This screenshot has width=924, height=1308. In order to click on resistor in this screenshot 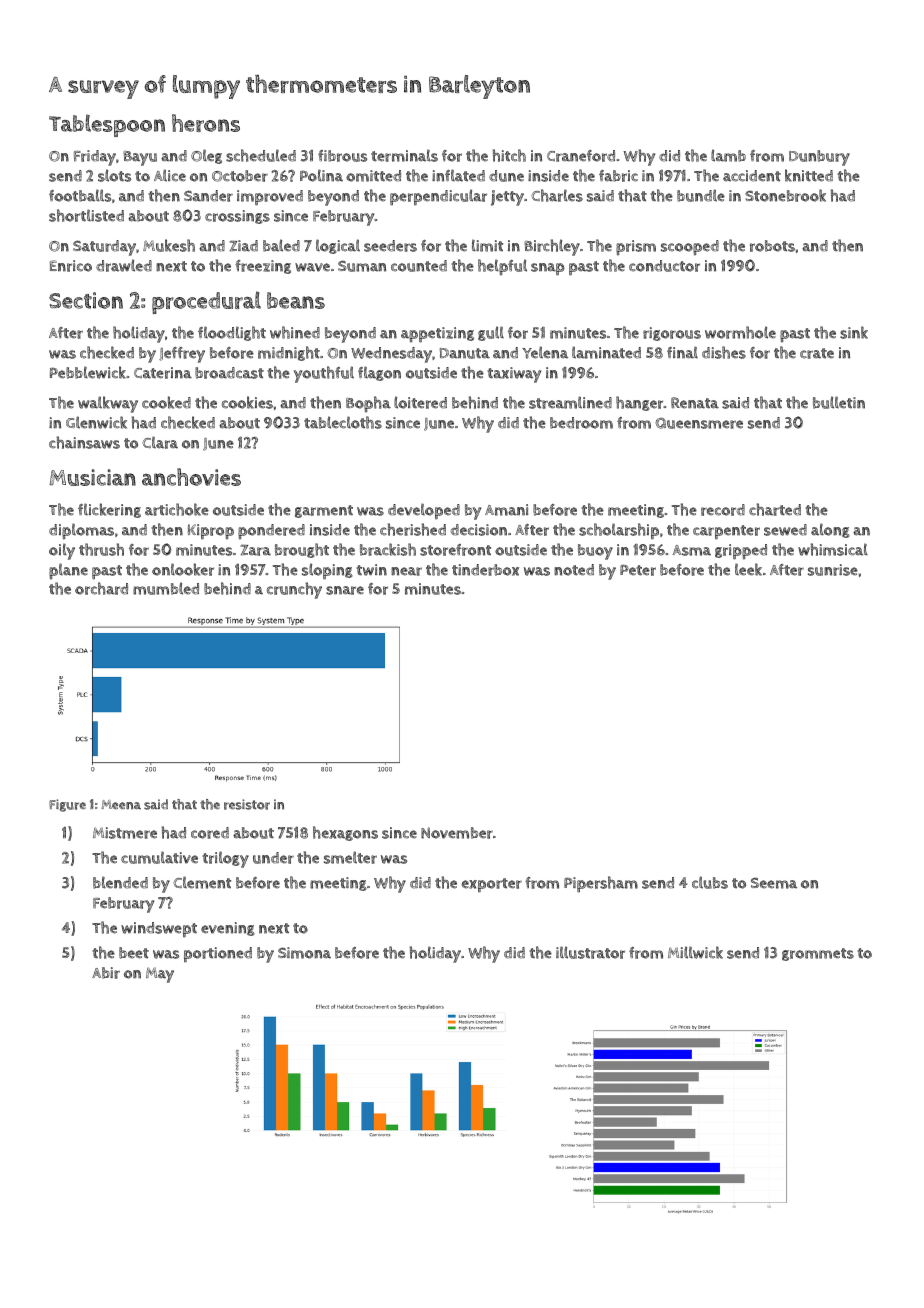, I will do `click(247, 804)`.
